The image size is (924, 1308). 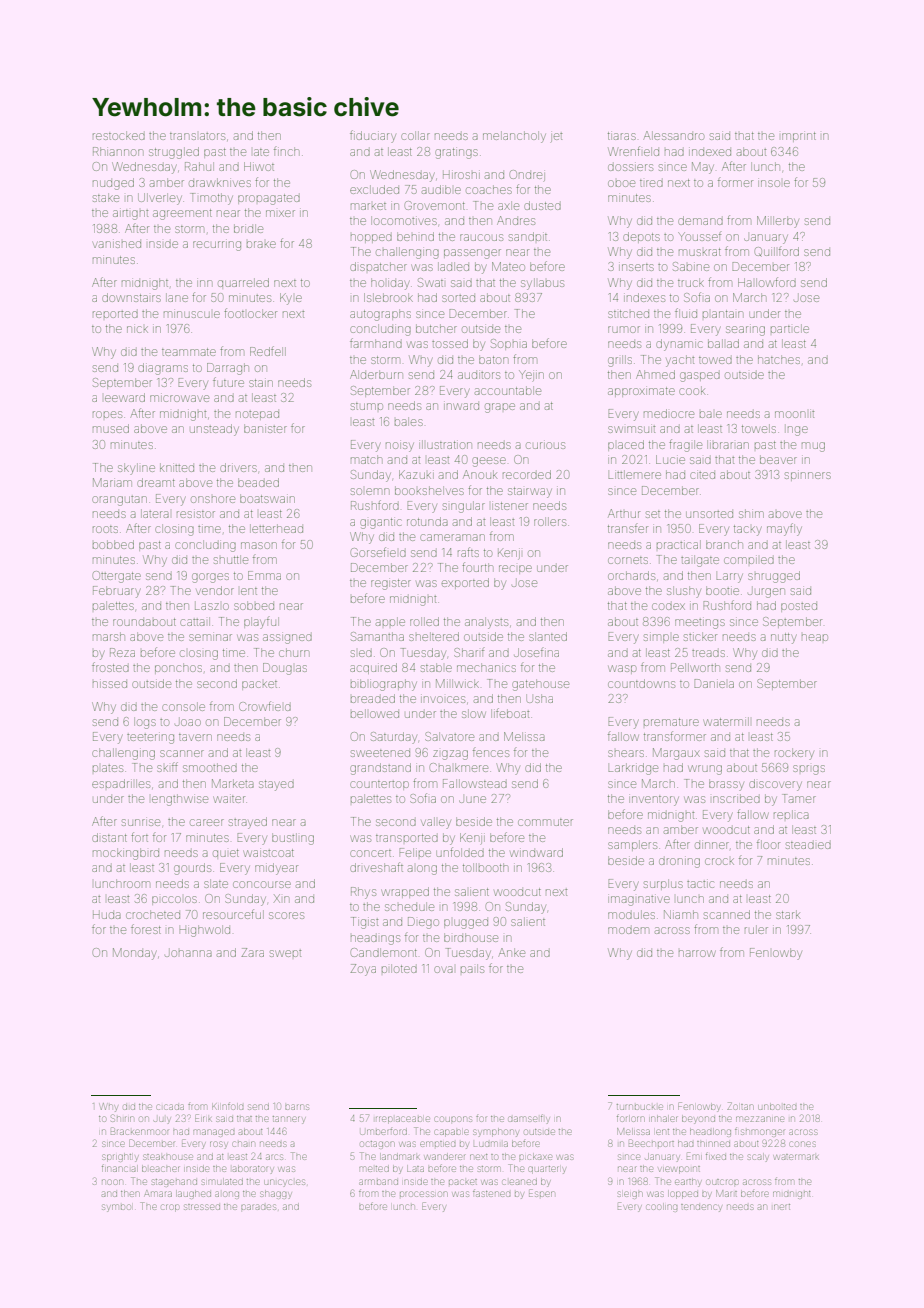 I want to click on breaded, so click(x=373, y=698).
